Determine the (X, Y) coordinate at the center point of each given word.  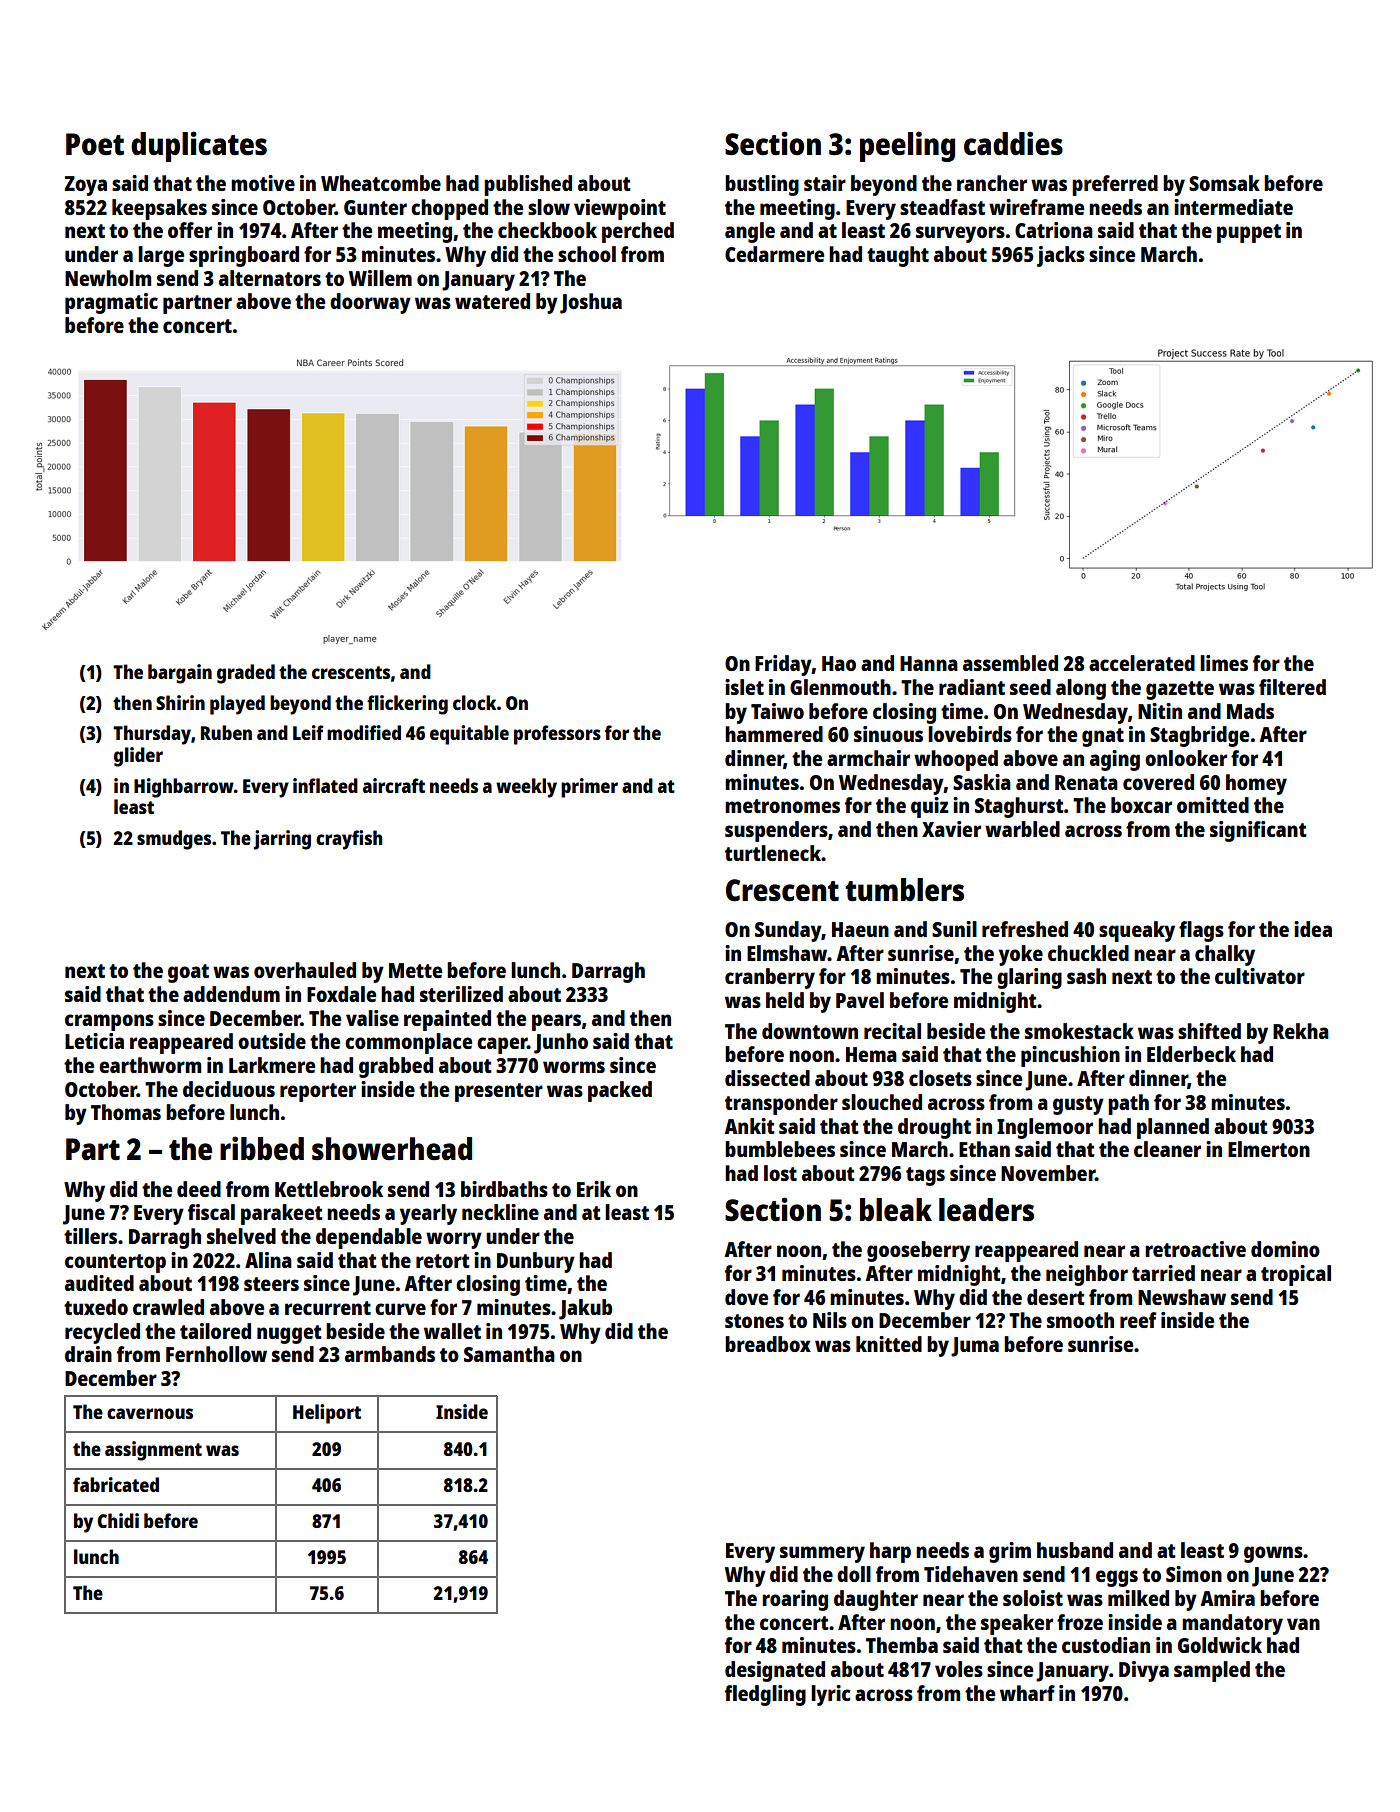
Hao (839, 663)
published (528, 185)
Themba (902, 1645)
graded (246, 674)
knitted (889, 1344)
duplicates (199, 146)
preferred (1115, 185)
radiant (972, 687)
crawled (168, 1307)
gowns (1273, 1554)
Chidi (118, 1520)
